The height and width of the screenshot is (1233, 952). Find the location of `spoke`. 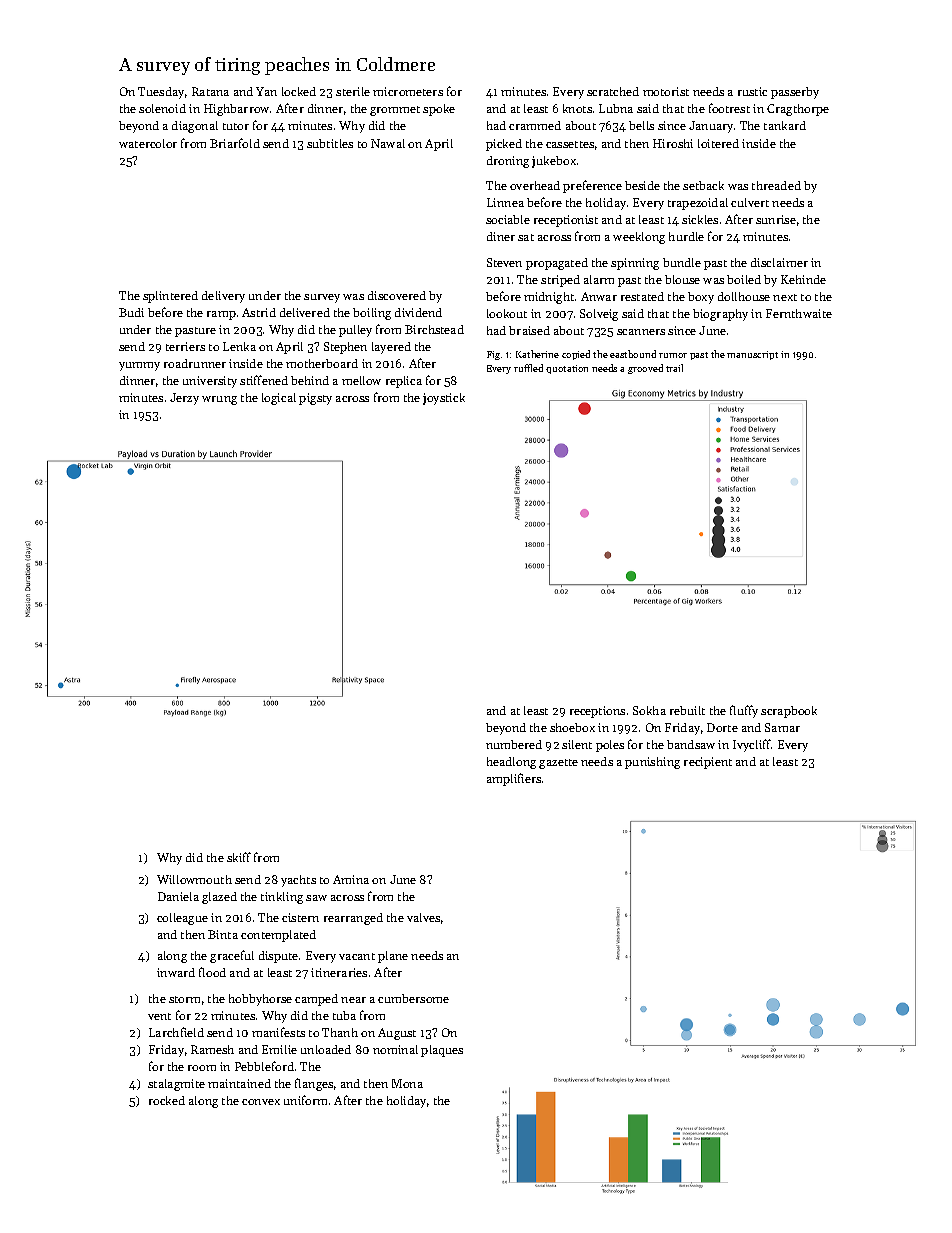

spoke is located at coordinates (439, 110).
